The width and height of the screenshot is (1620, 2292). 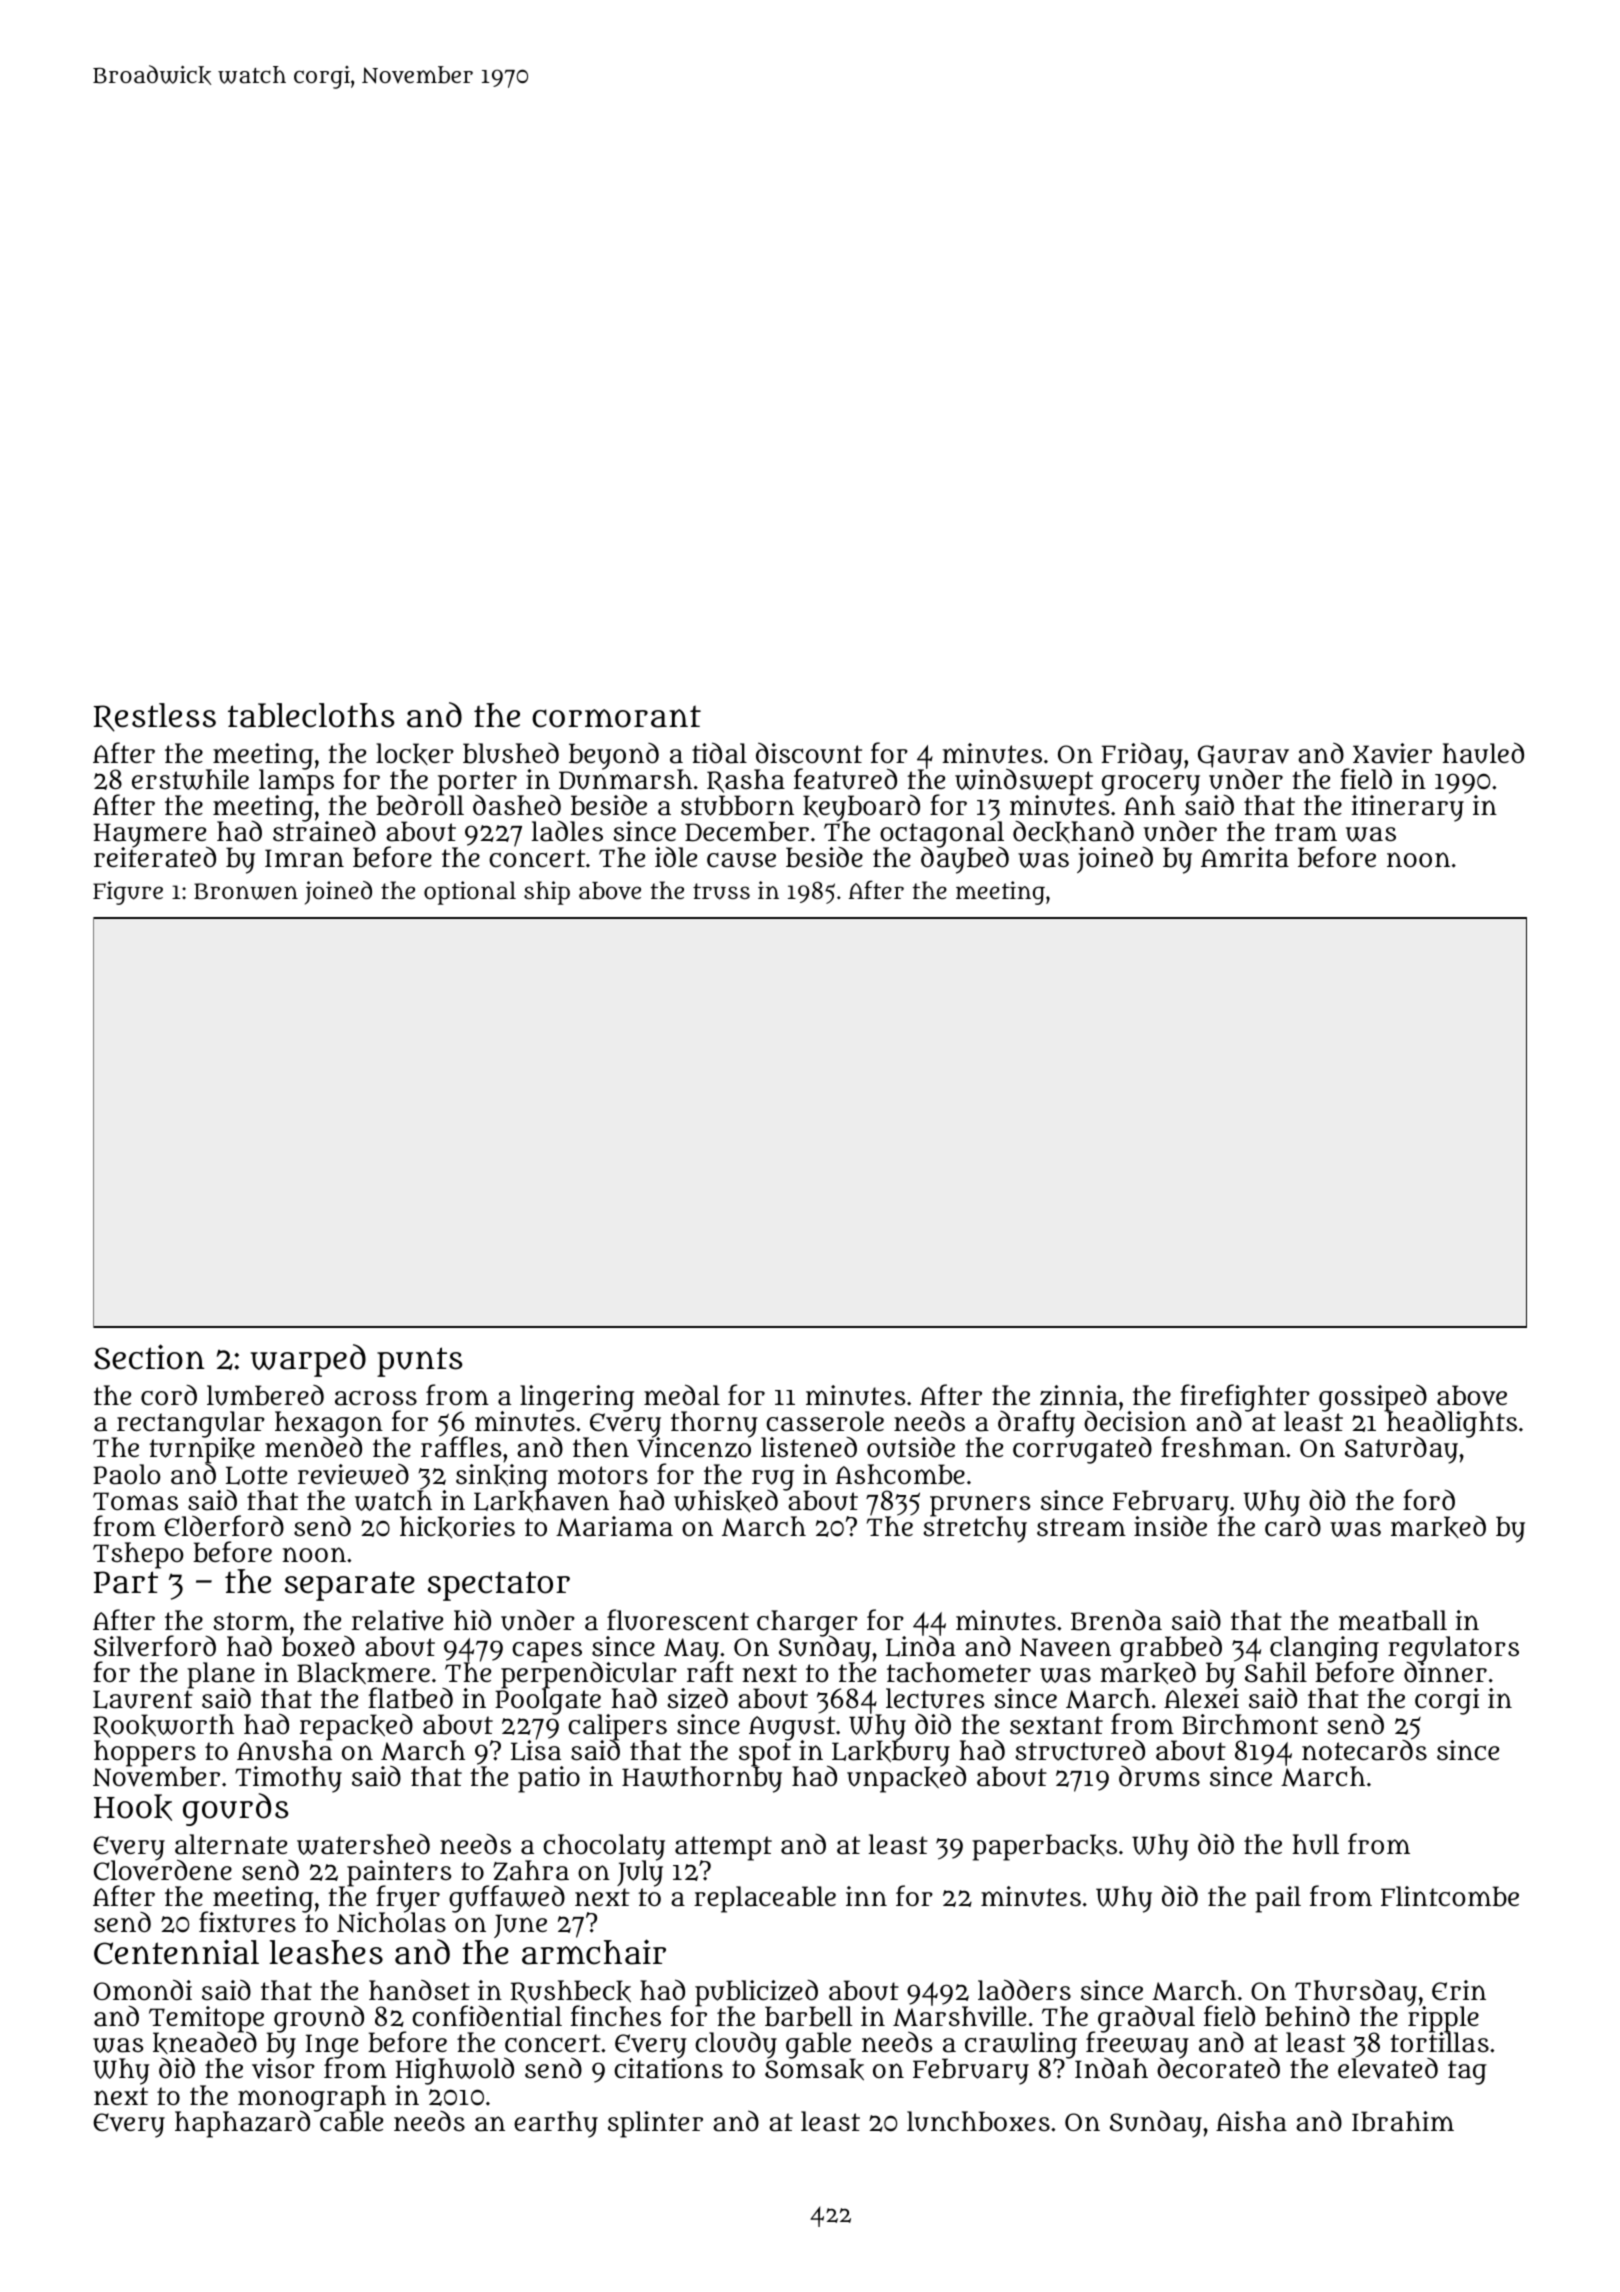 What do you see at coordinates (965, 861) in the screenshot?
I see `daybed` at bounding box center [965, 861].
